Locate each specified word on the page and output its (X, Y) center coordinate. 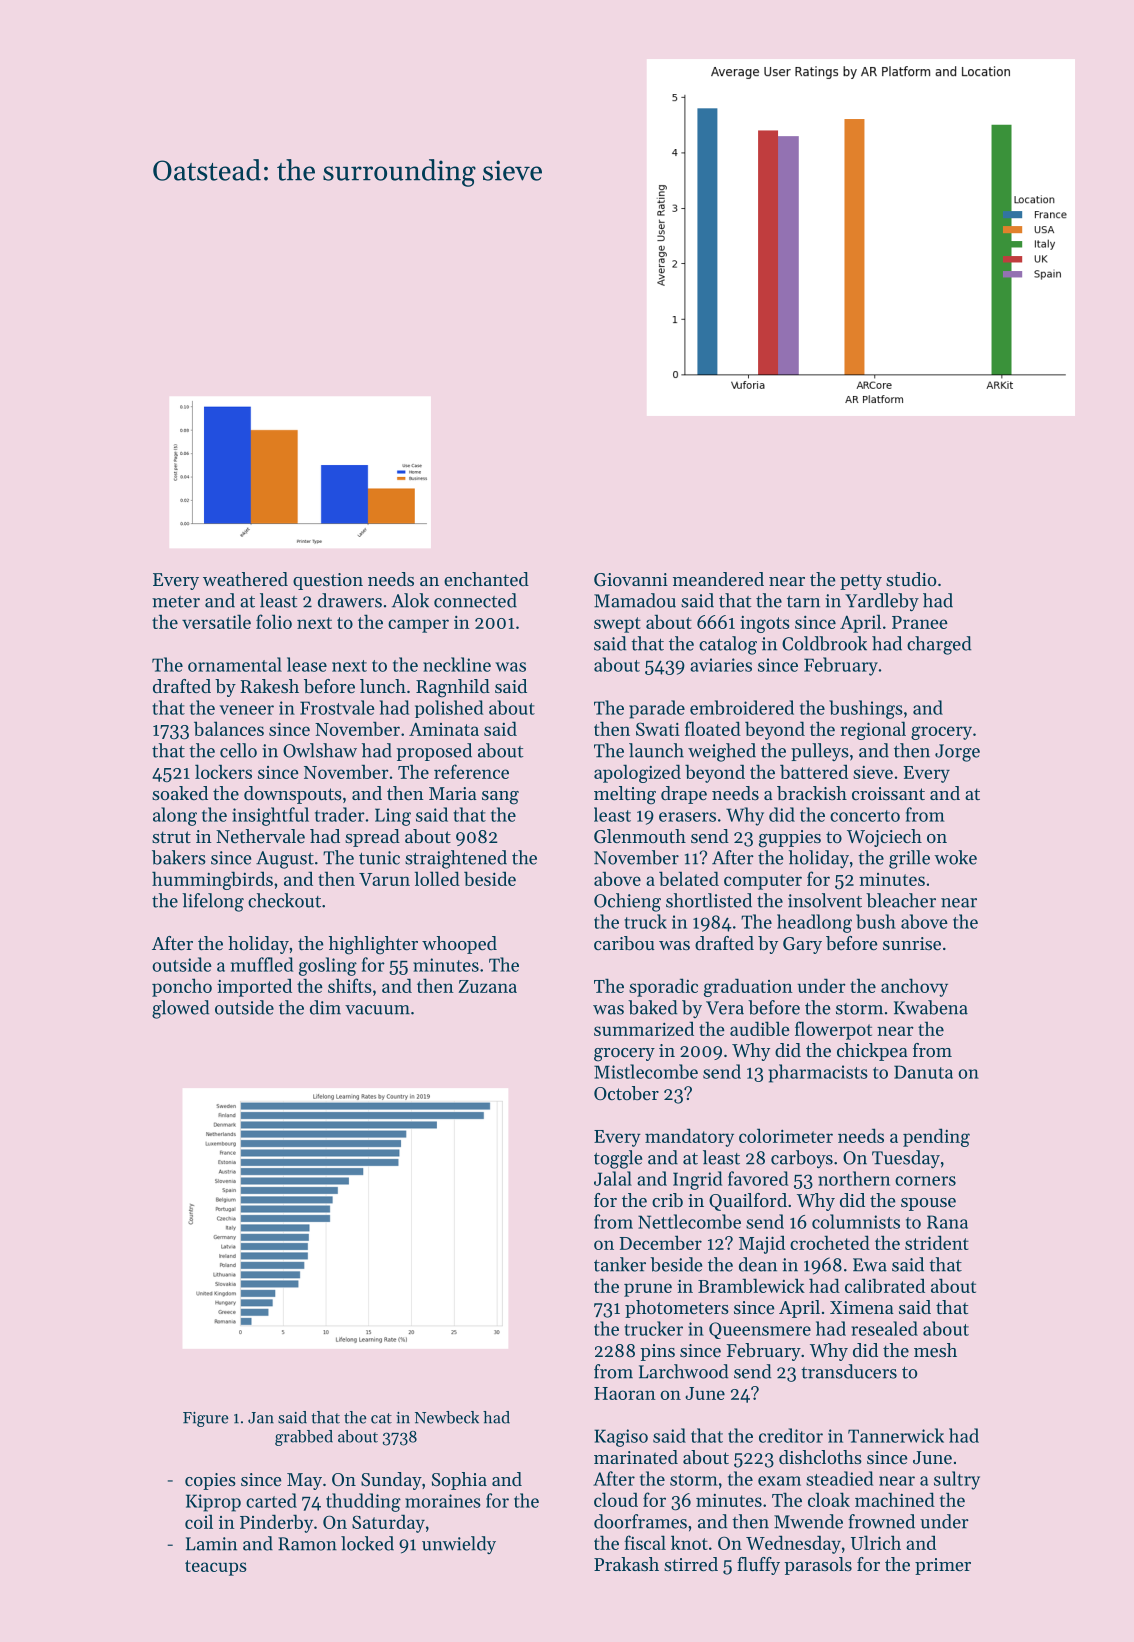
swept (617, 625)
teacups (216, 1568)
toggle (618, 1159)
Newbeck (447, 1417)
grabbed (304, 1438)
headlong (814, 923)
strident (937, 1242)
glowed (180, 1009)
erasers (687, 817)
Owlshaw (320, 750)
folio (274, 621)
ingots (765, 624)
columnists (856, 1221)
